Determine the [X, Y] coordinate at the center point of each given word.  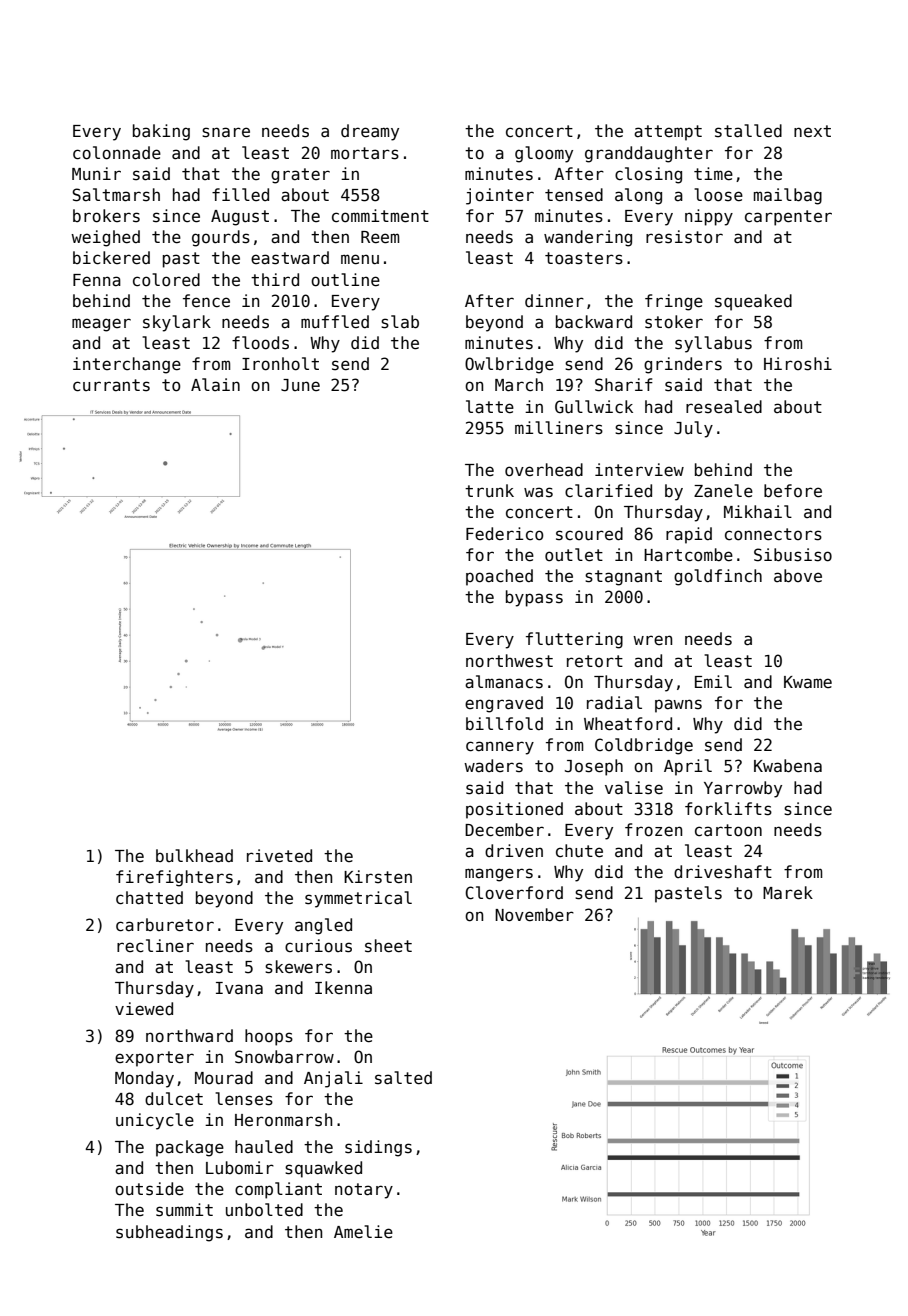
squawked [323, 1169]
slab [400, 322]
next [812, 131]
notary [364, 1191]
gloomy [544, 154]
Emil [713, 681]
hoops [269, 1037]
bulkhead [194, 856]
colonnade [117, 153]
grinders [683, 365]
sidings [378, 1148]
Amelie [363, 1232]
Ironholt [280, 364]
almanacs [504, 682]
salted [403, 1078]
